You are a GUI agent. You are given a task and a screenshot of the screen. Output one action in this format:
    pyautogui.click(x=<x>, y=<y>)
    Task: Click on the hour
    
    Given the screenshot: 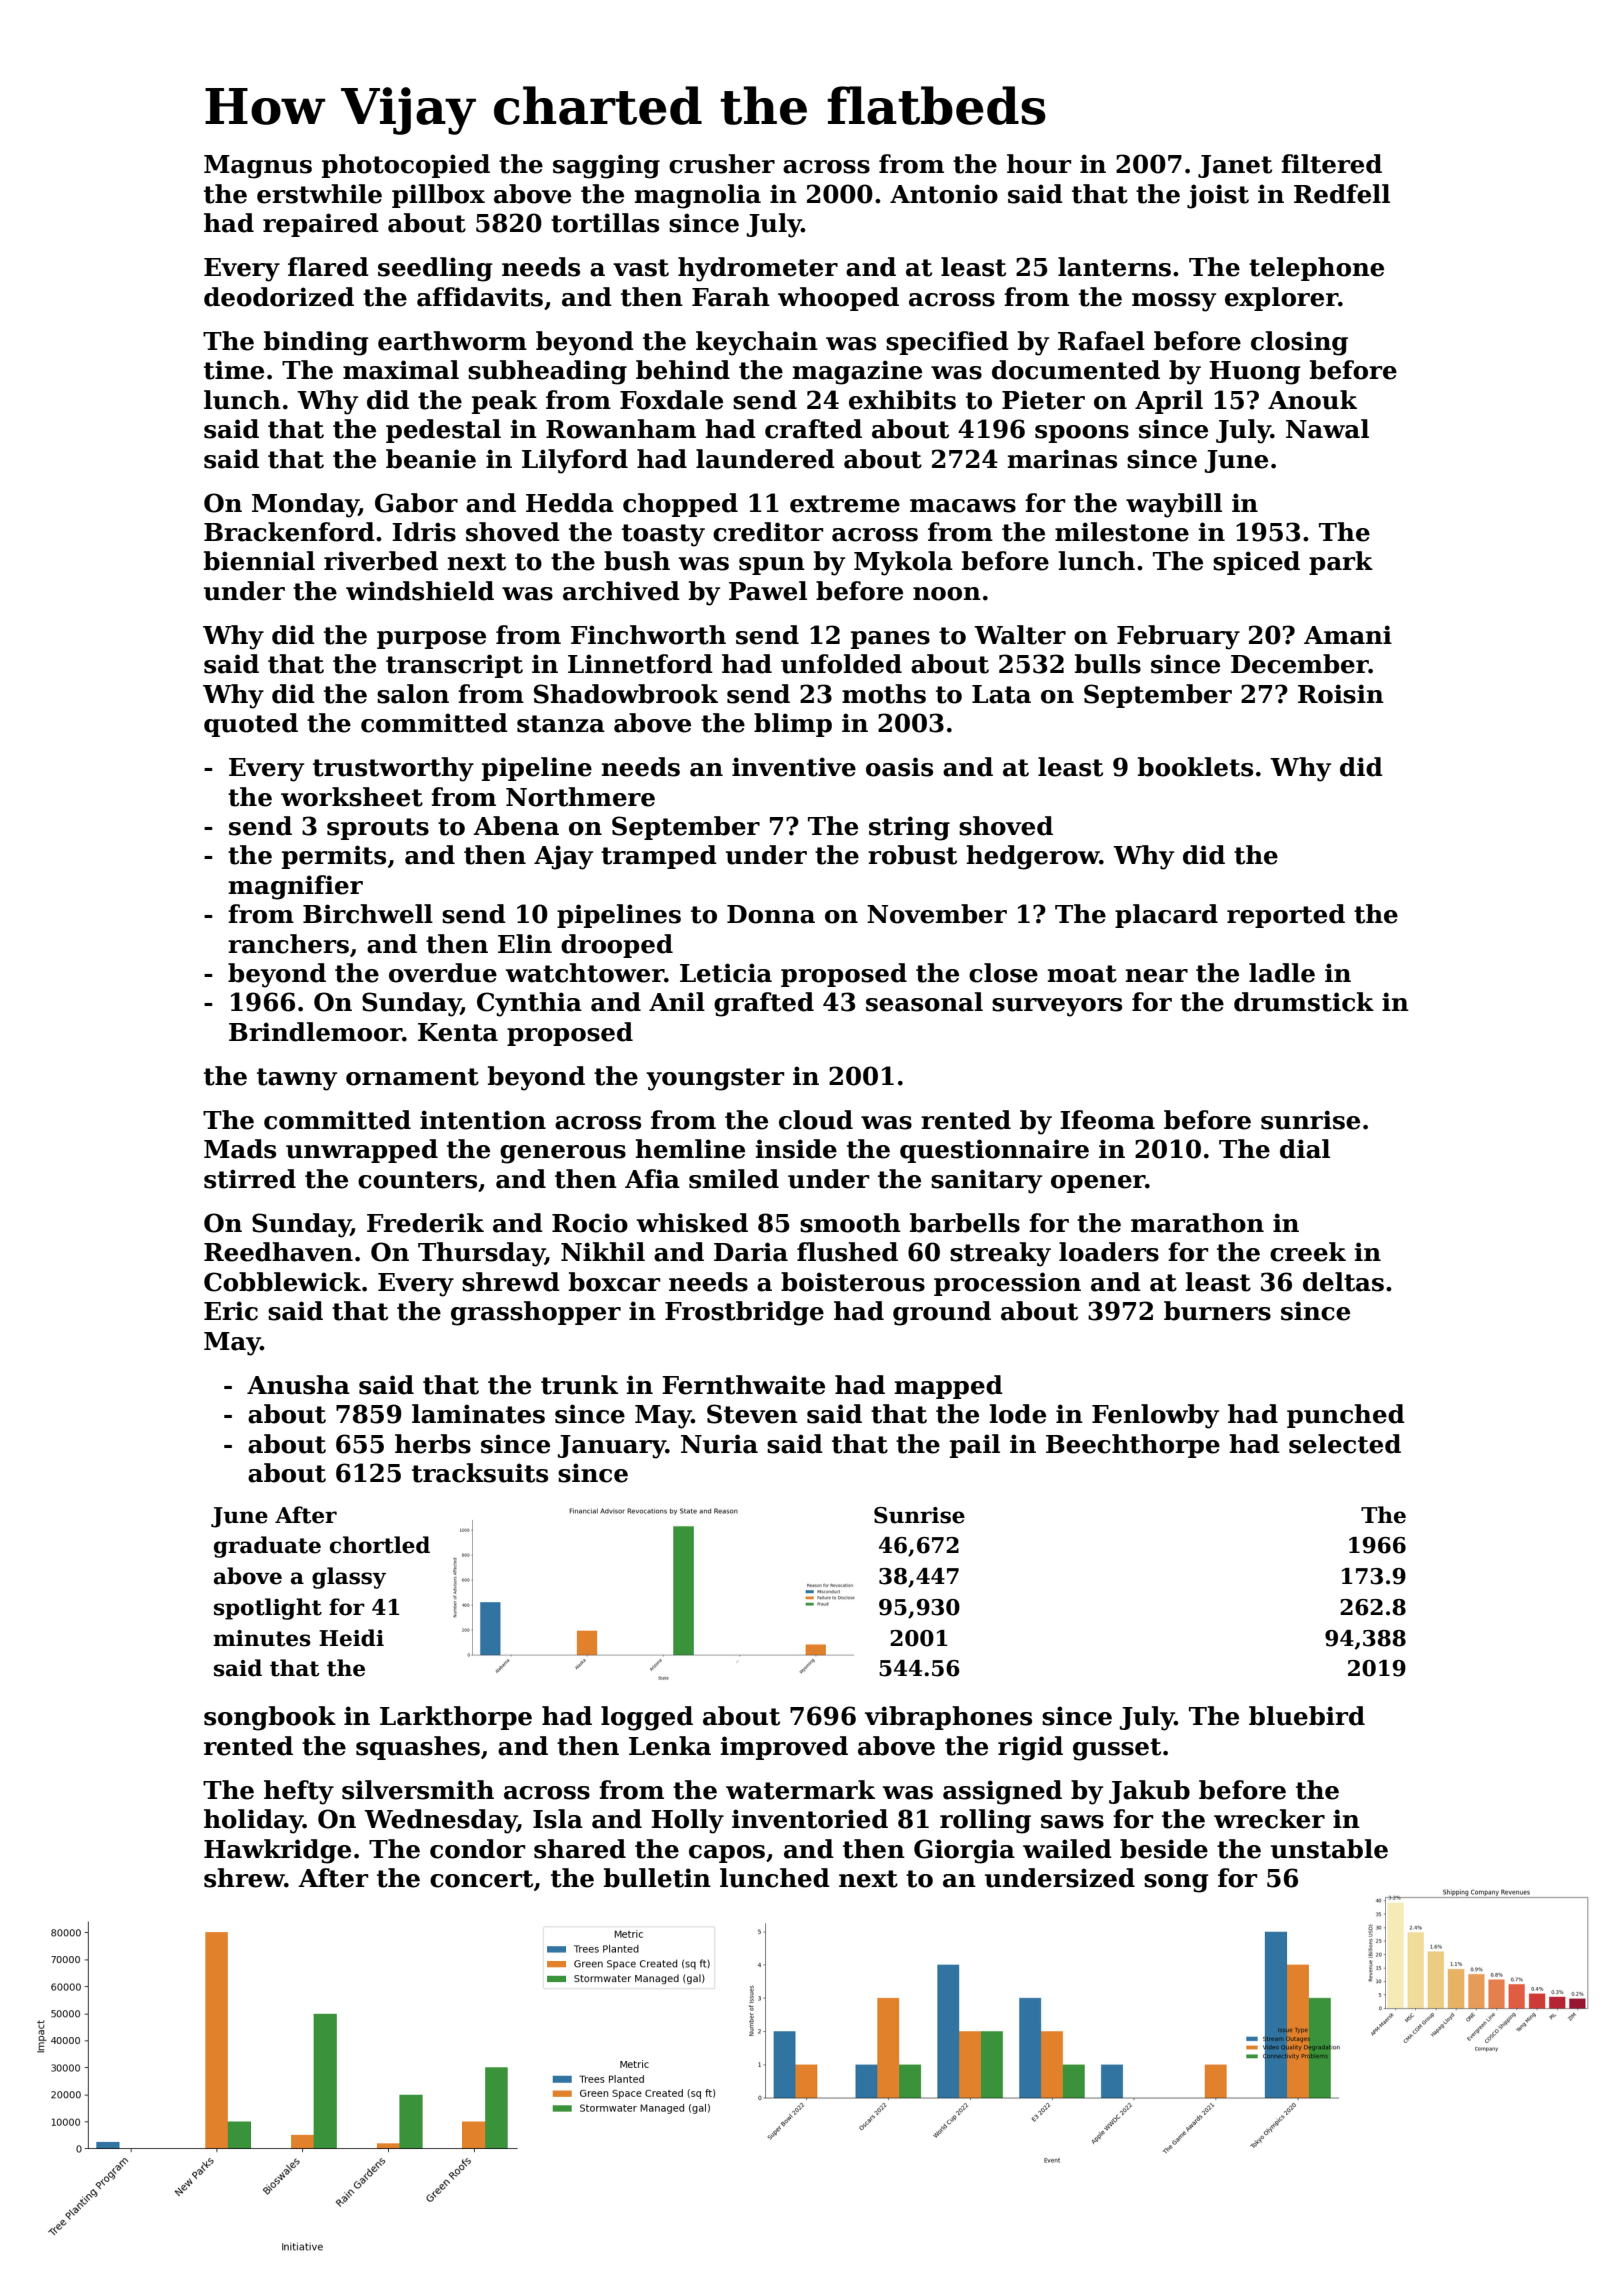 What is the action you would take?
    pyautogui.click(x=1039, y=164)
